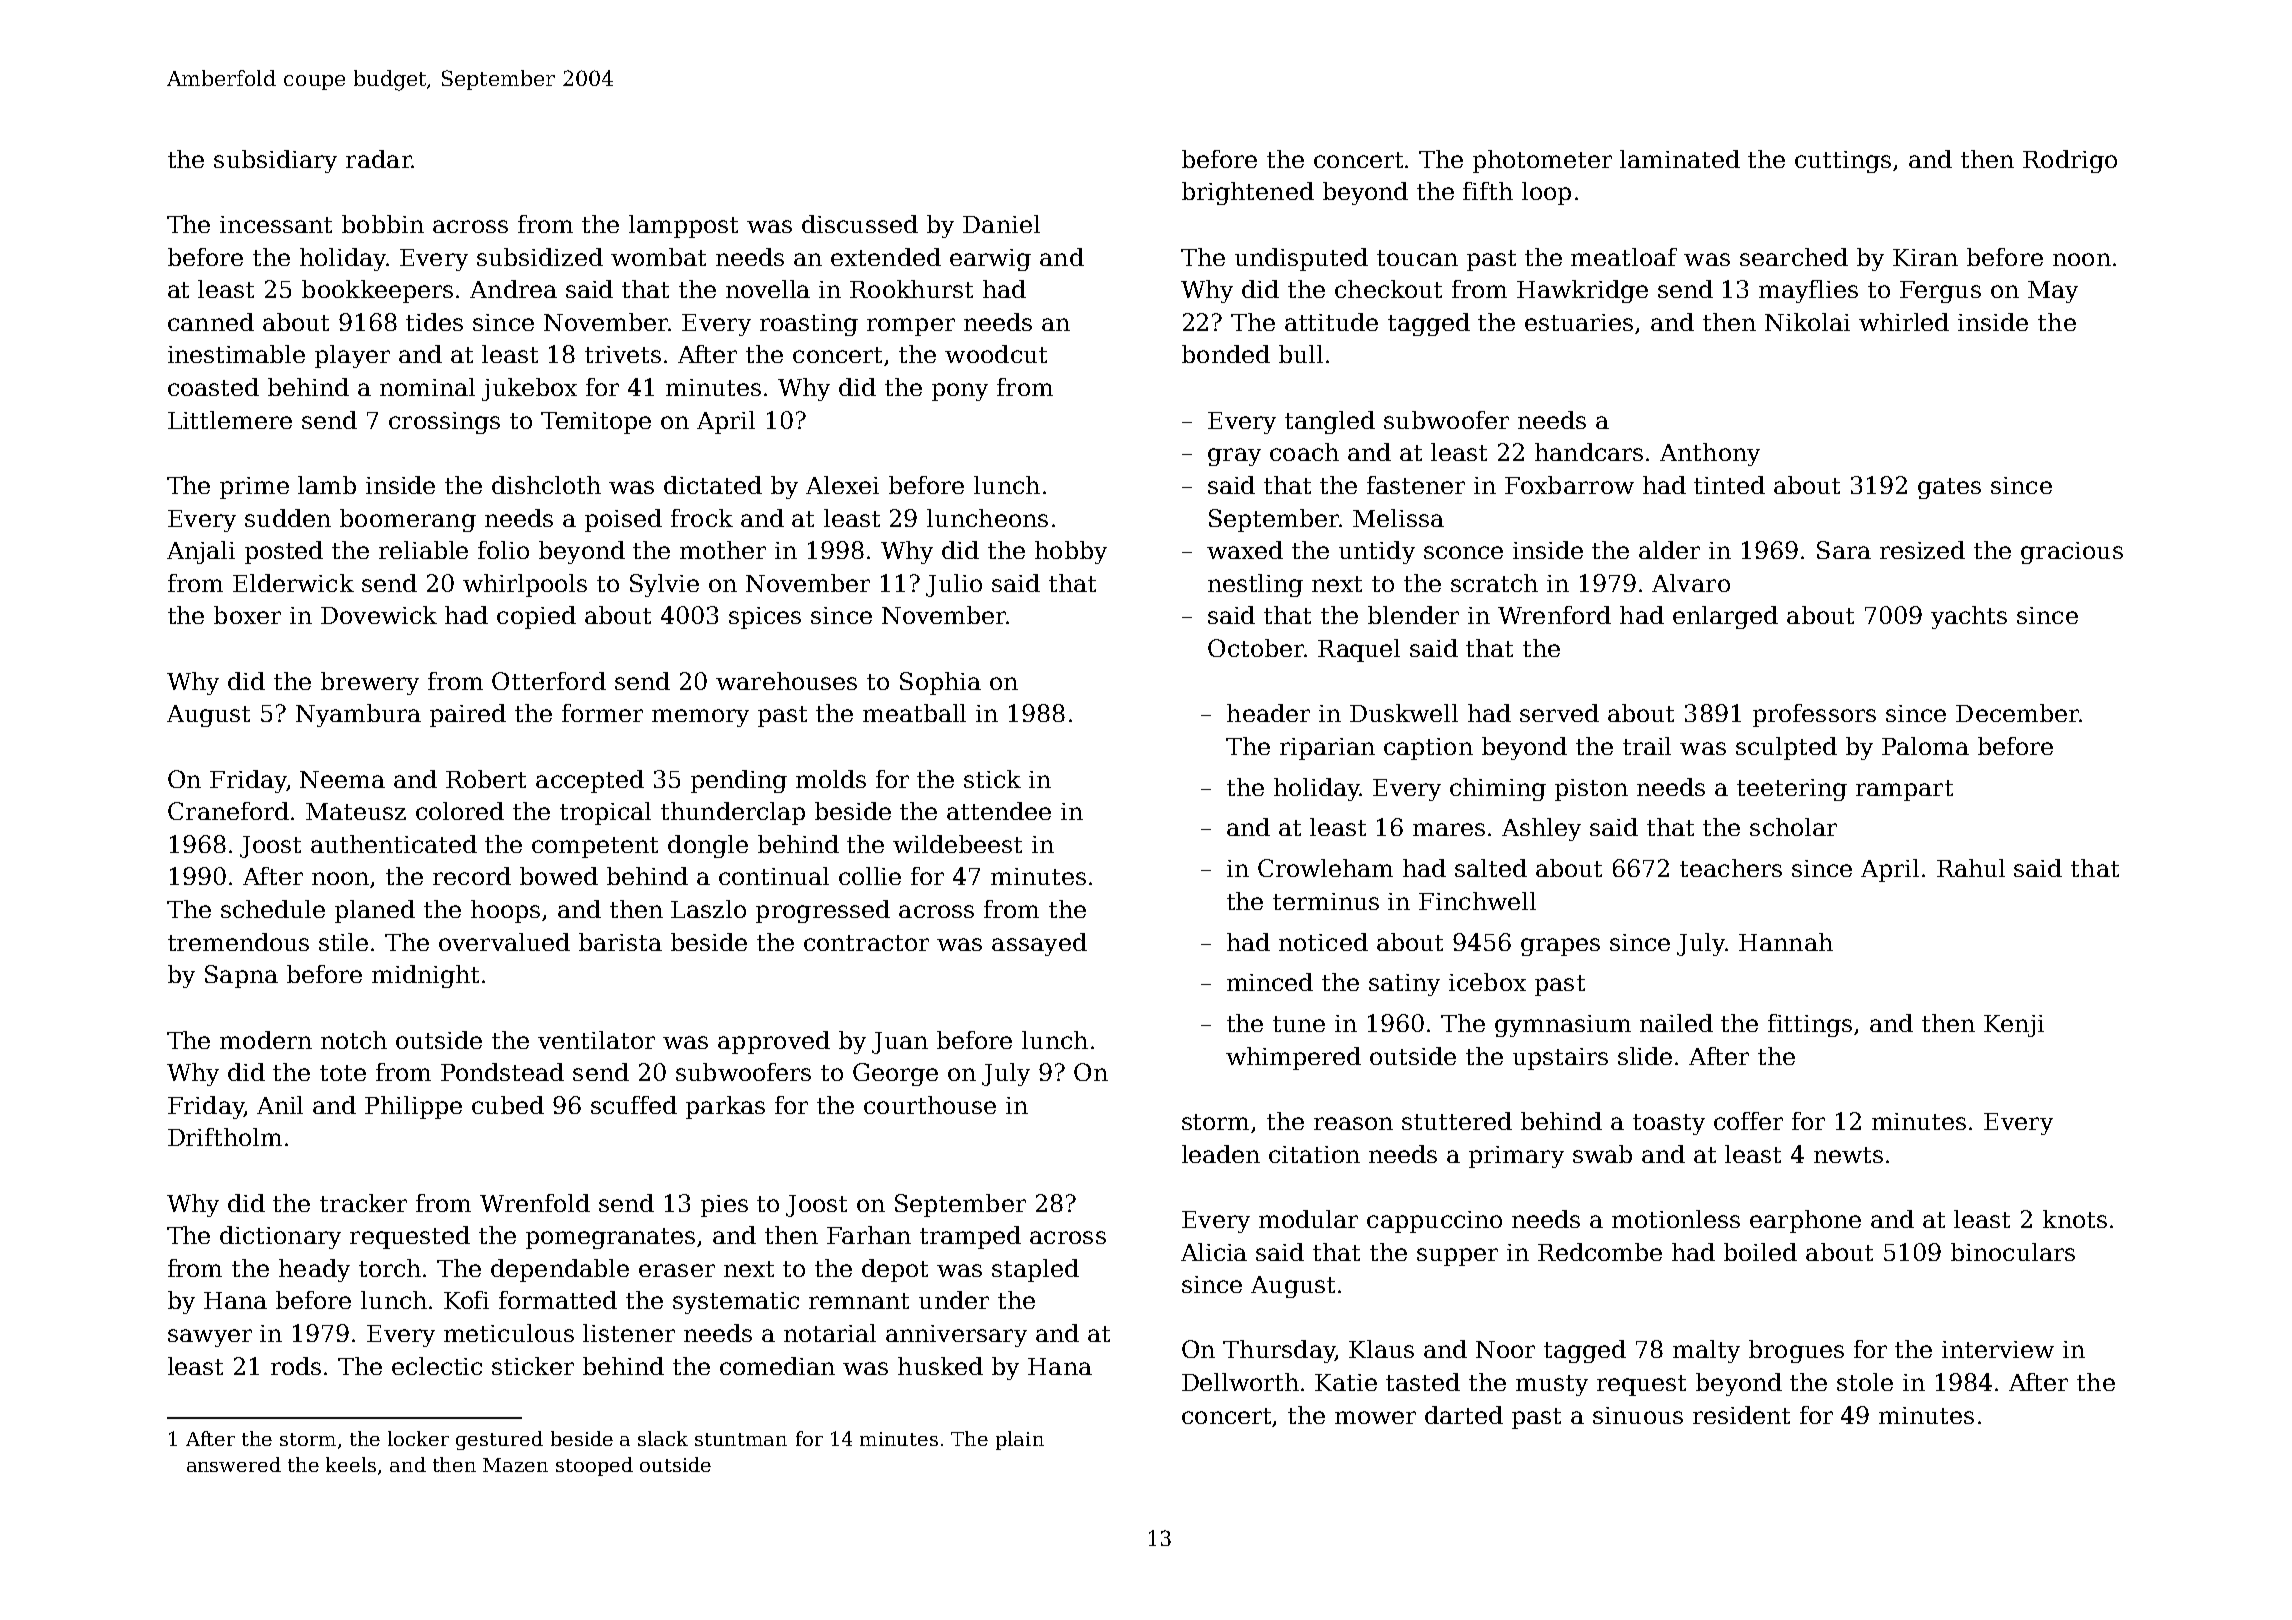  Describe the element at coordinates (266, 1040) in the screenshot. I see `modern` at that location.
